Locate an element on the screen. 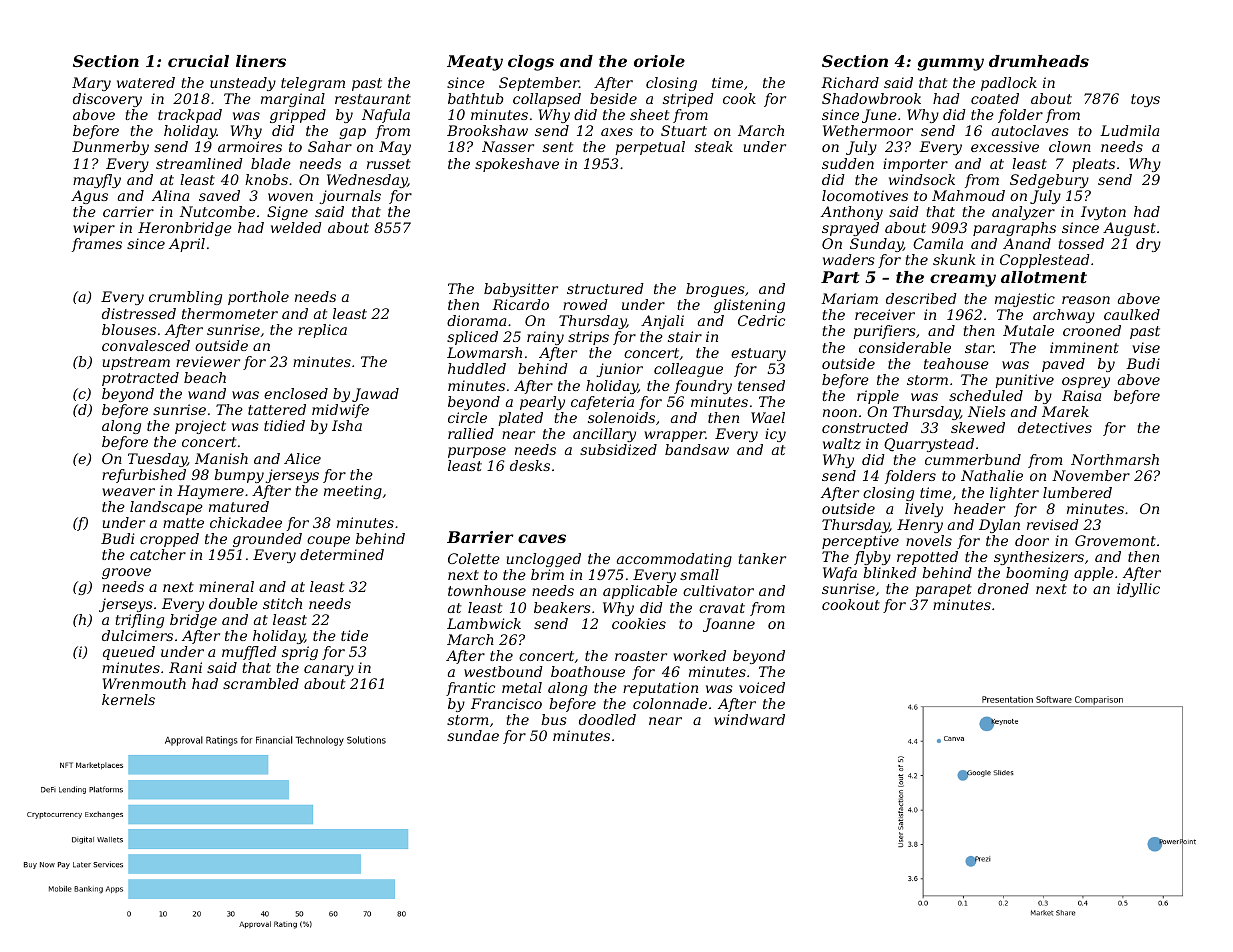 The height and width of the screenshot is (952, 1233). structured is located at coordinates (605, 288).
